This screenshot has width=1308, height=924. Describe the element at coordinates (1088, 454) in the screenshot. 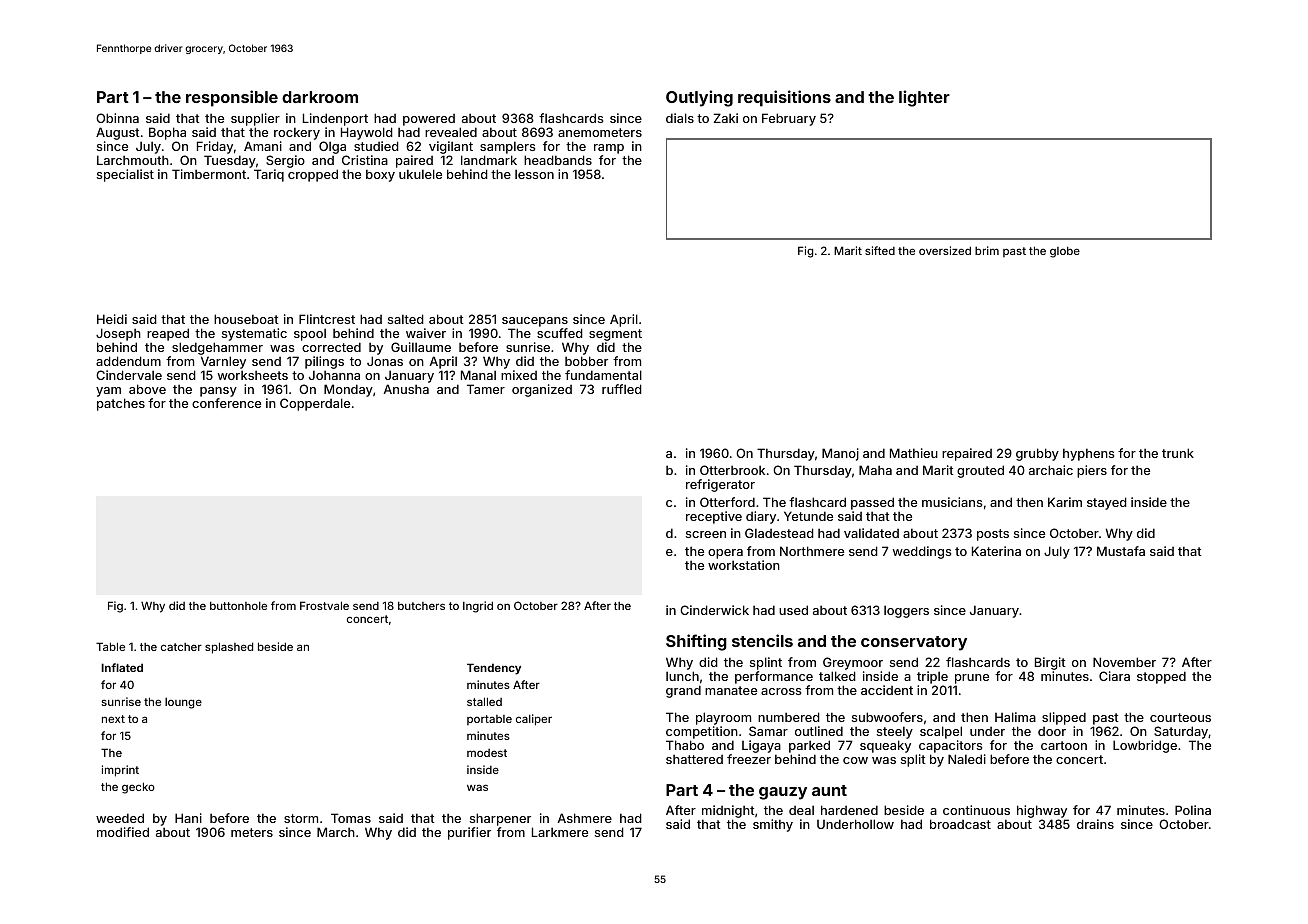

I see `hyphens` at that location.
